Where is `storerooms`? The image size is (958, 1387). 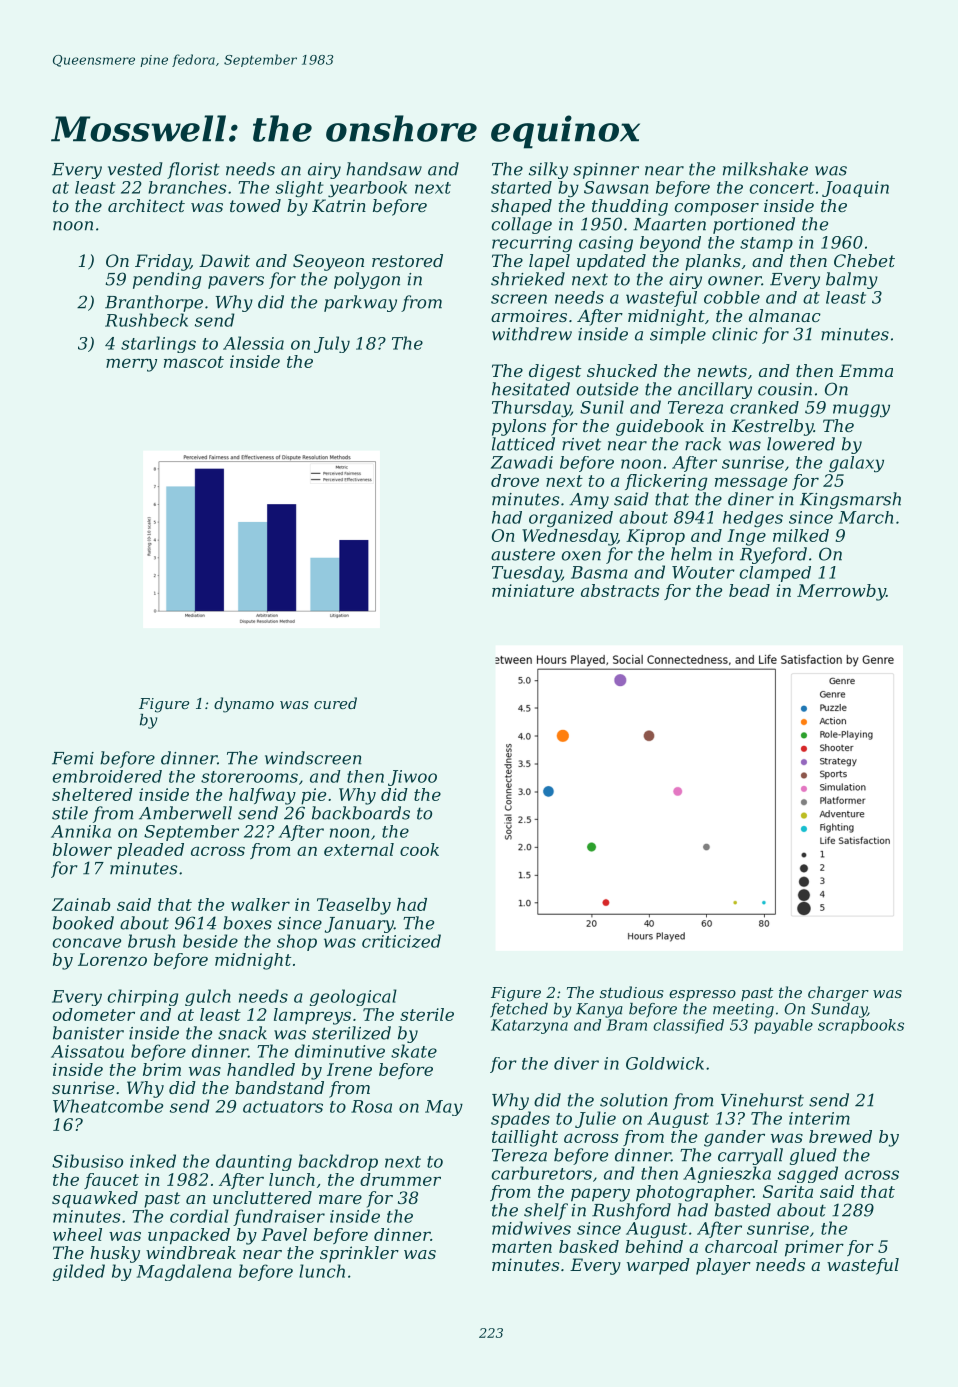 storerooms is located at coordinates (249, 777).
